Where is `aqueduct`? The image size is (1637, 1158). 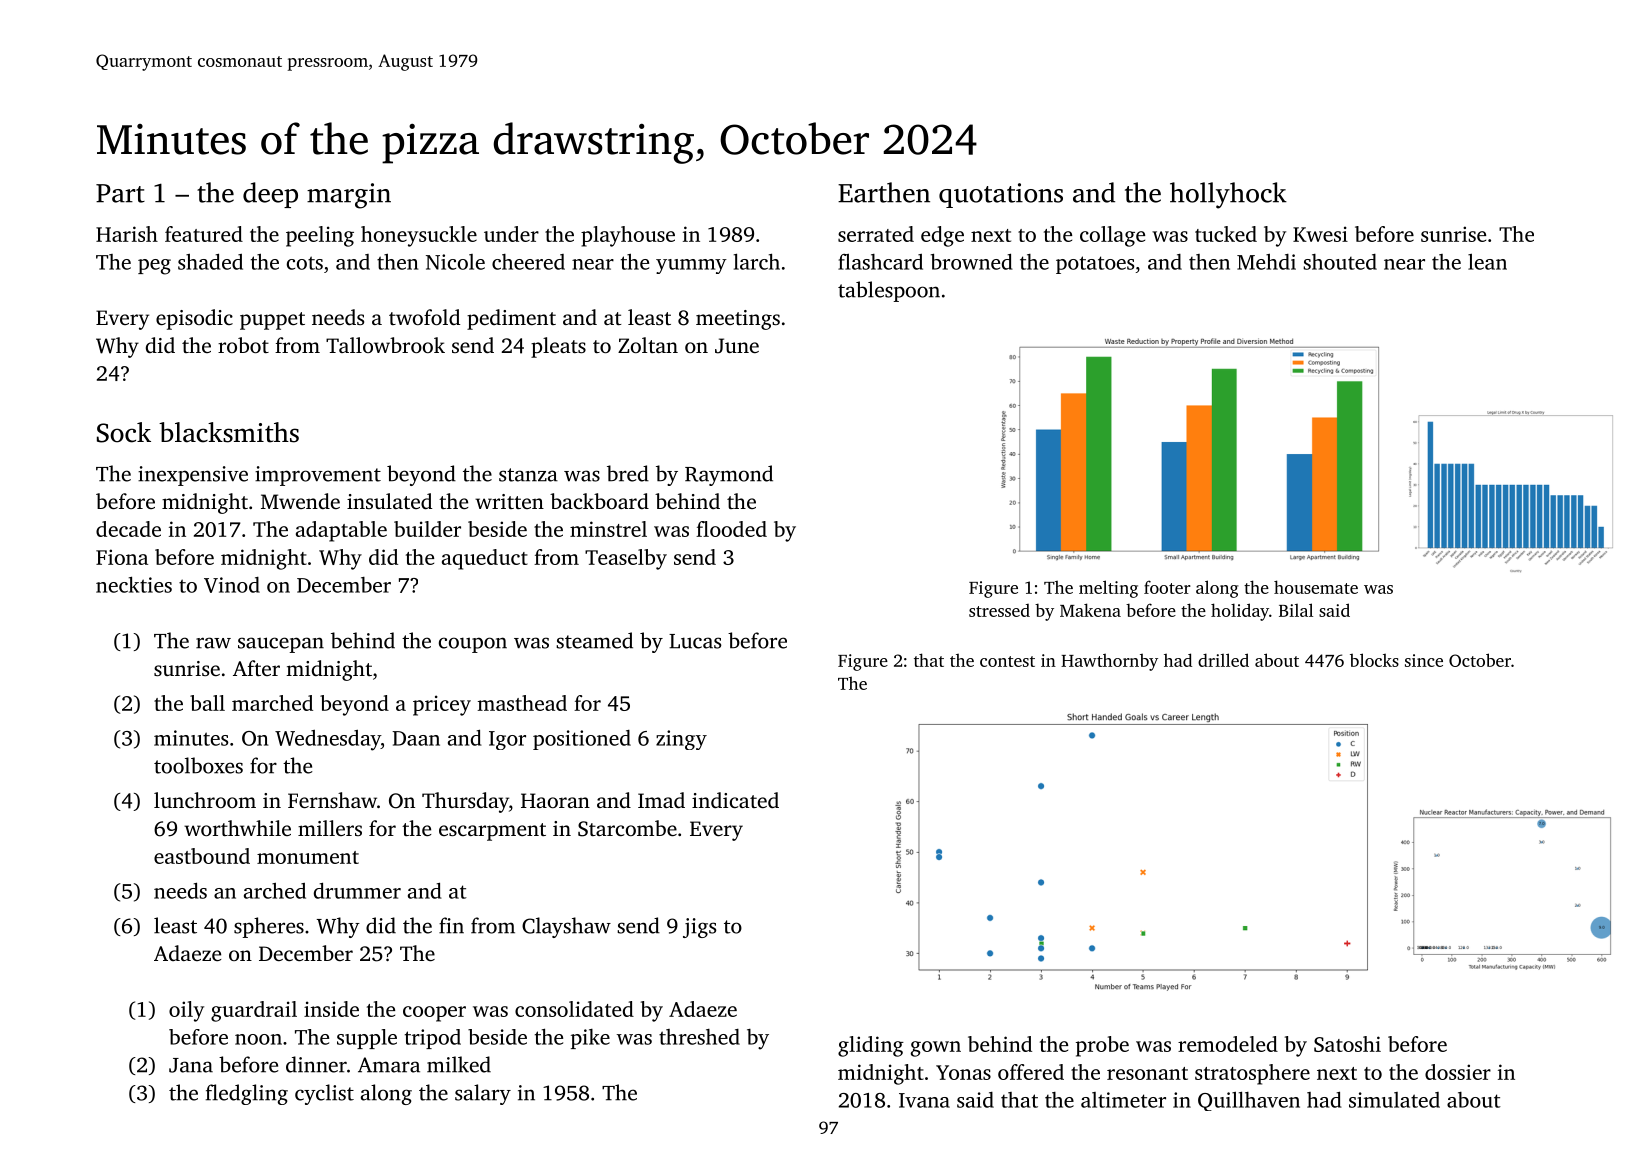 aqueduct is located at coordinates (485, 559).
